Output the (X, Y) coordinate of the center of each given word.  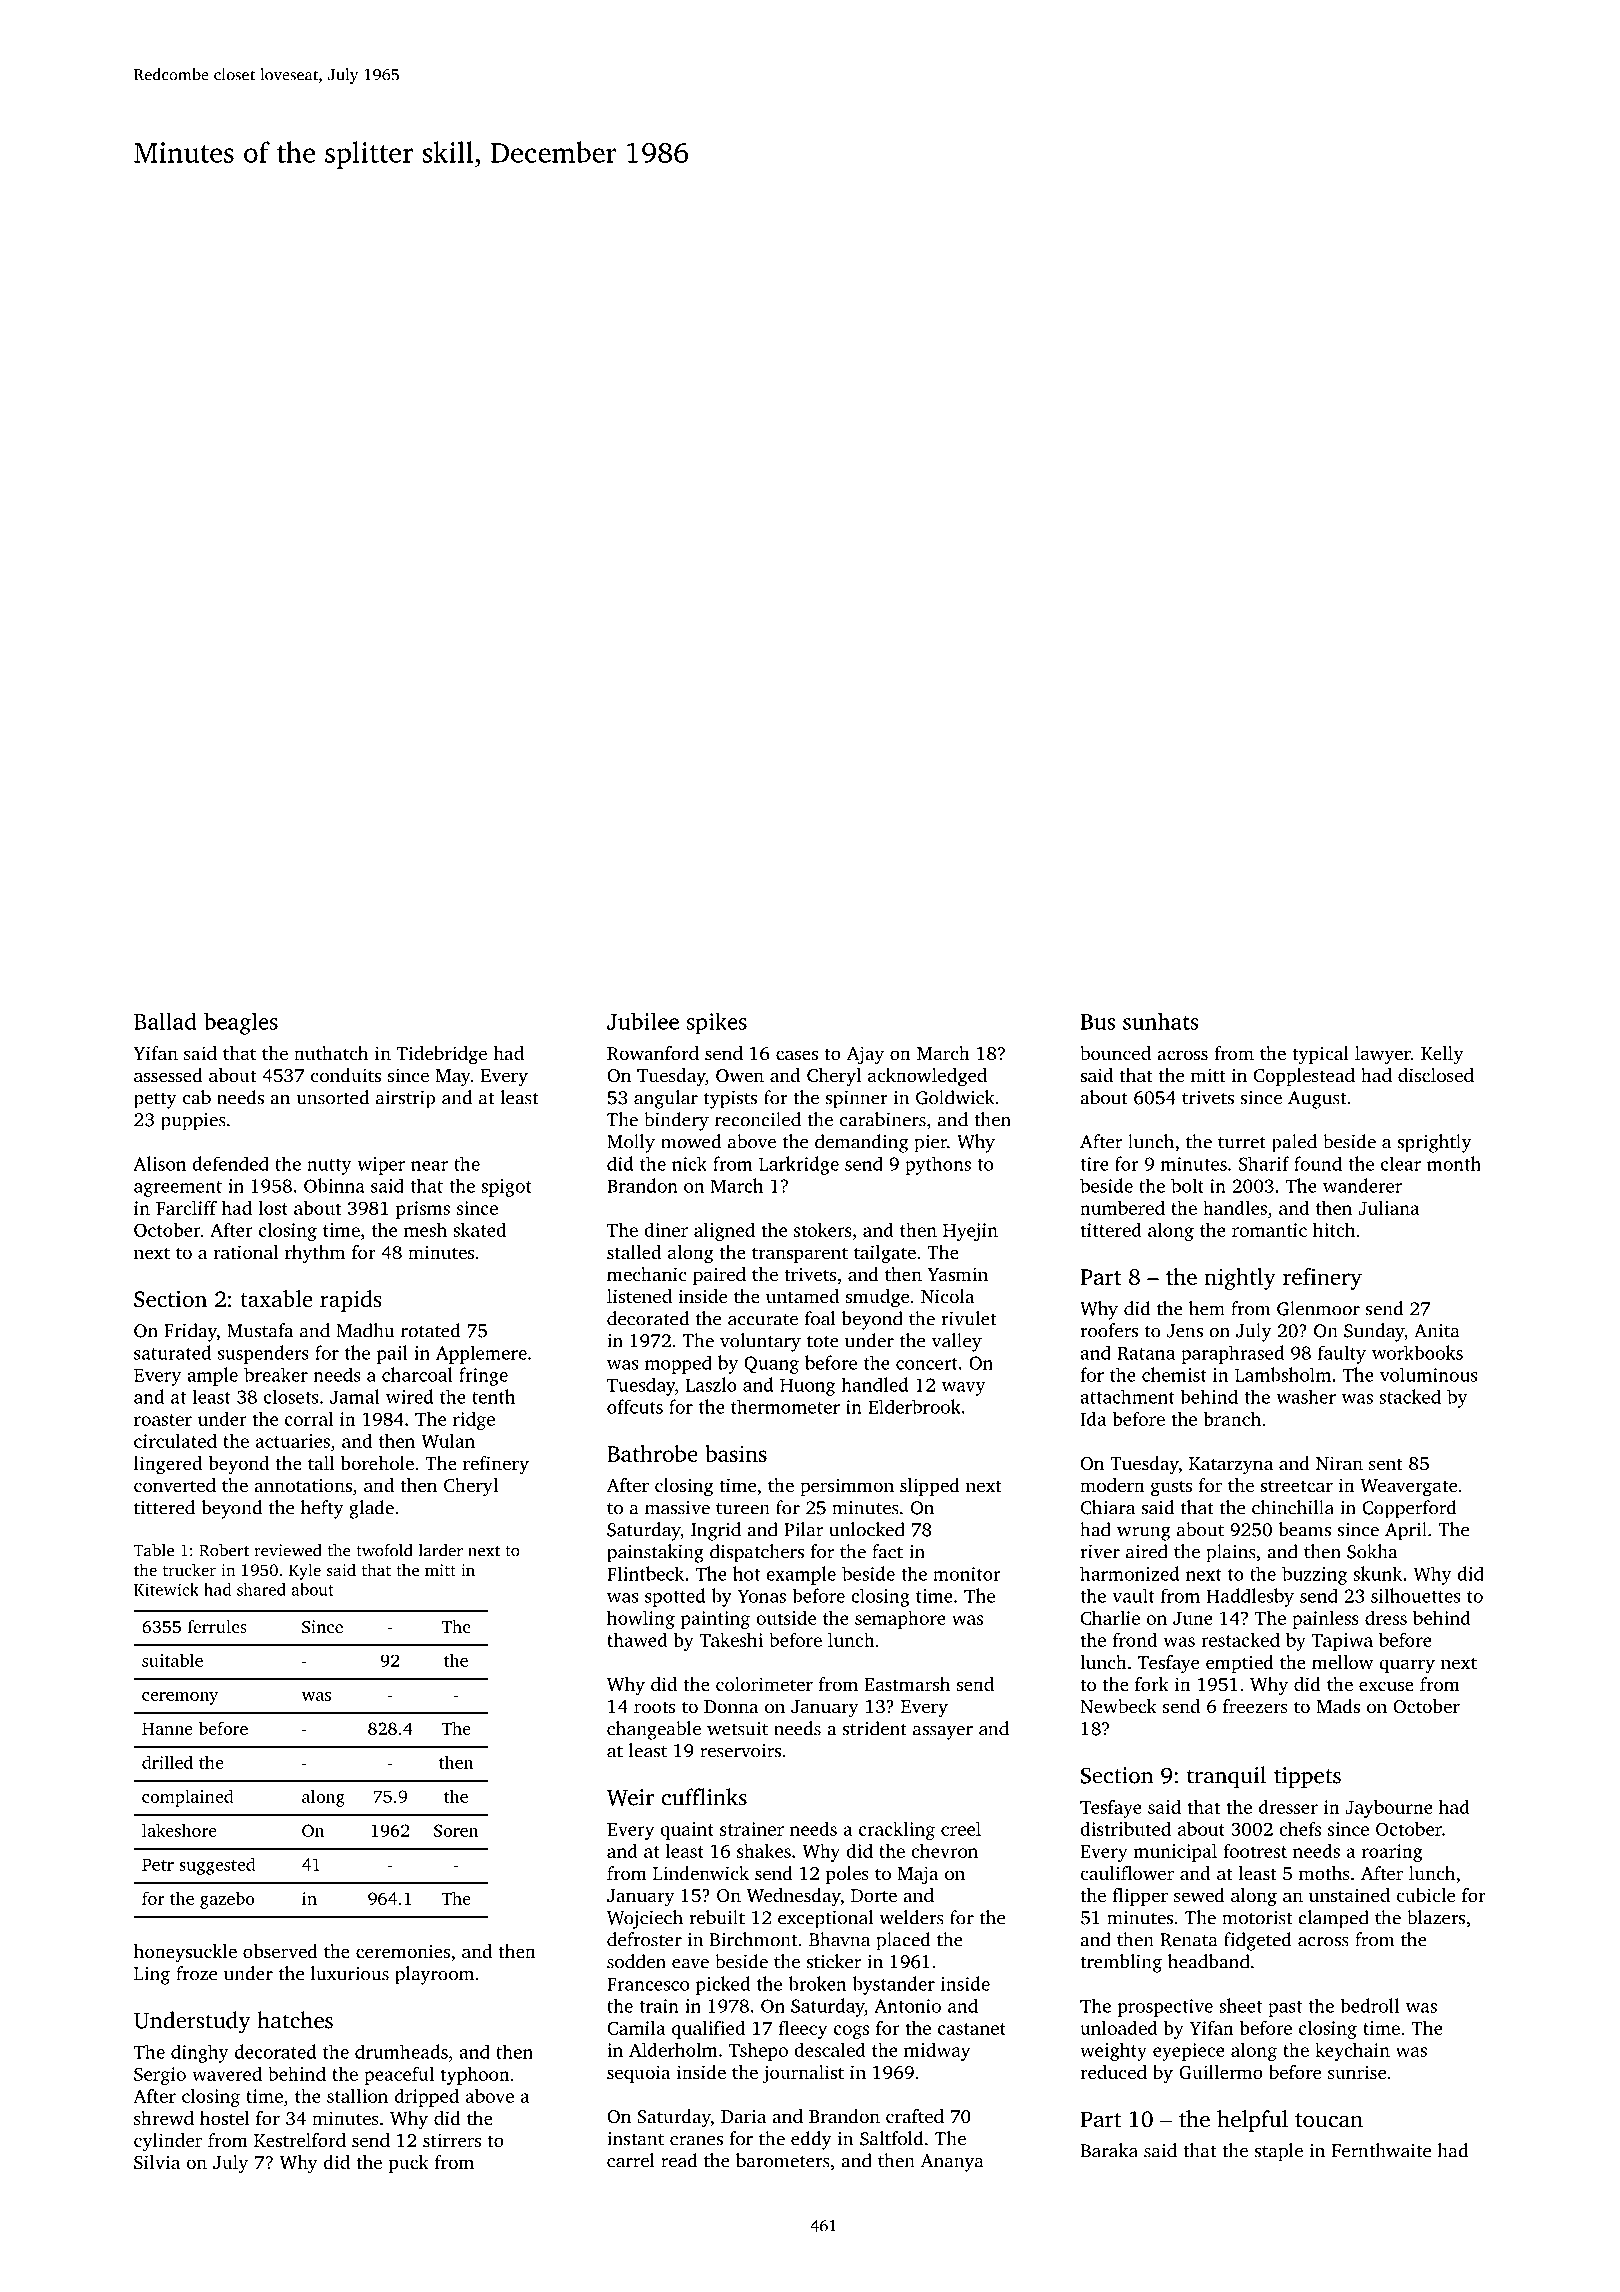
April (1406, 1531)
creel (961, 1829)
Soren (456, 1830)
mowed (691, 1141)
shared (261, 1589)
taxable (276, 1298)
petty (155, 1101)
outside (786, 1618)
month (1454, 1163)
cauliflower (1127, 1873)
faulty (1342, 1354)
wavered (227, 2074)
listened (639, 1296)
